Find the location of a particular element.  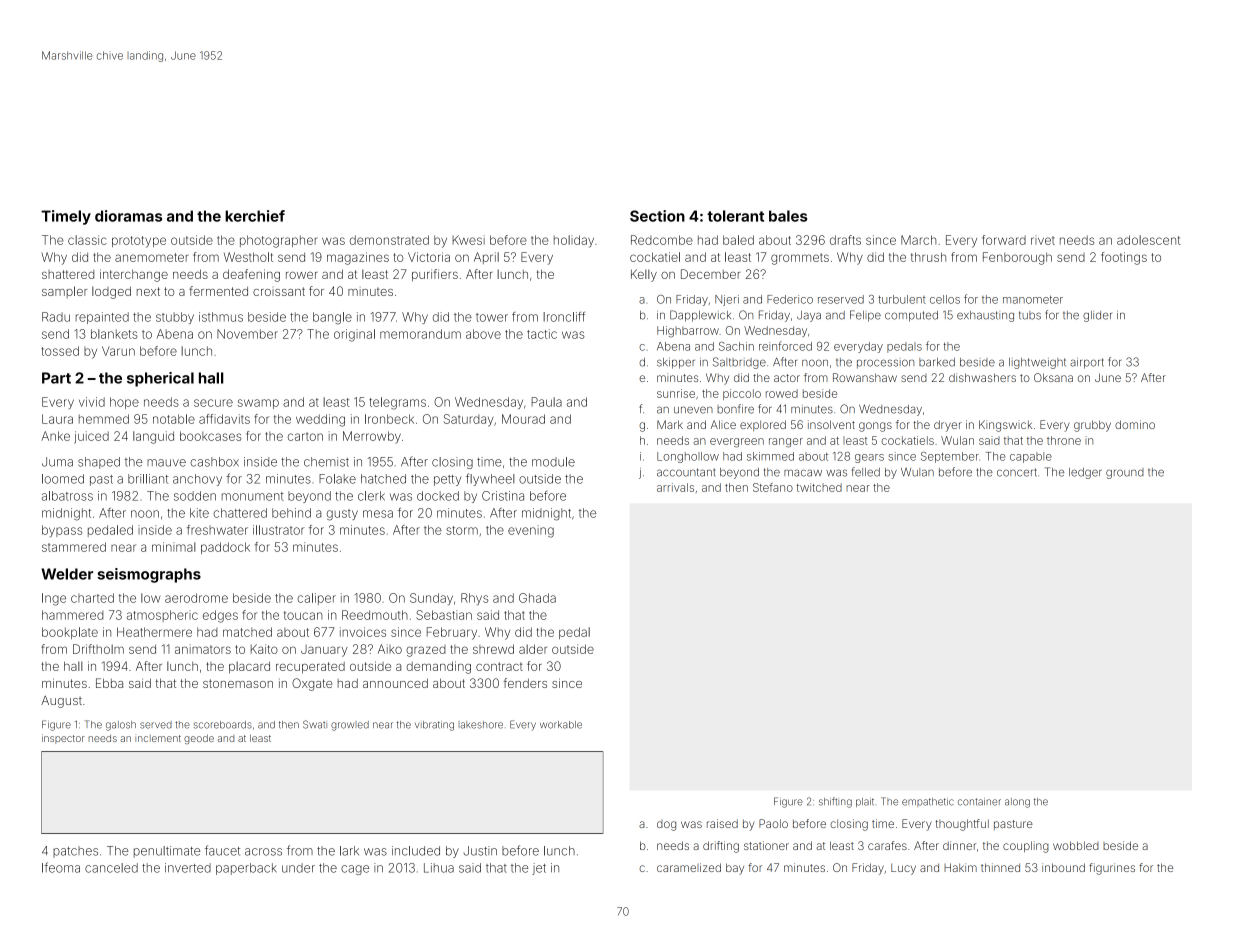

lodged is located at coordinates (111, 292).
